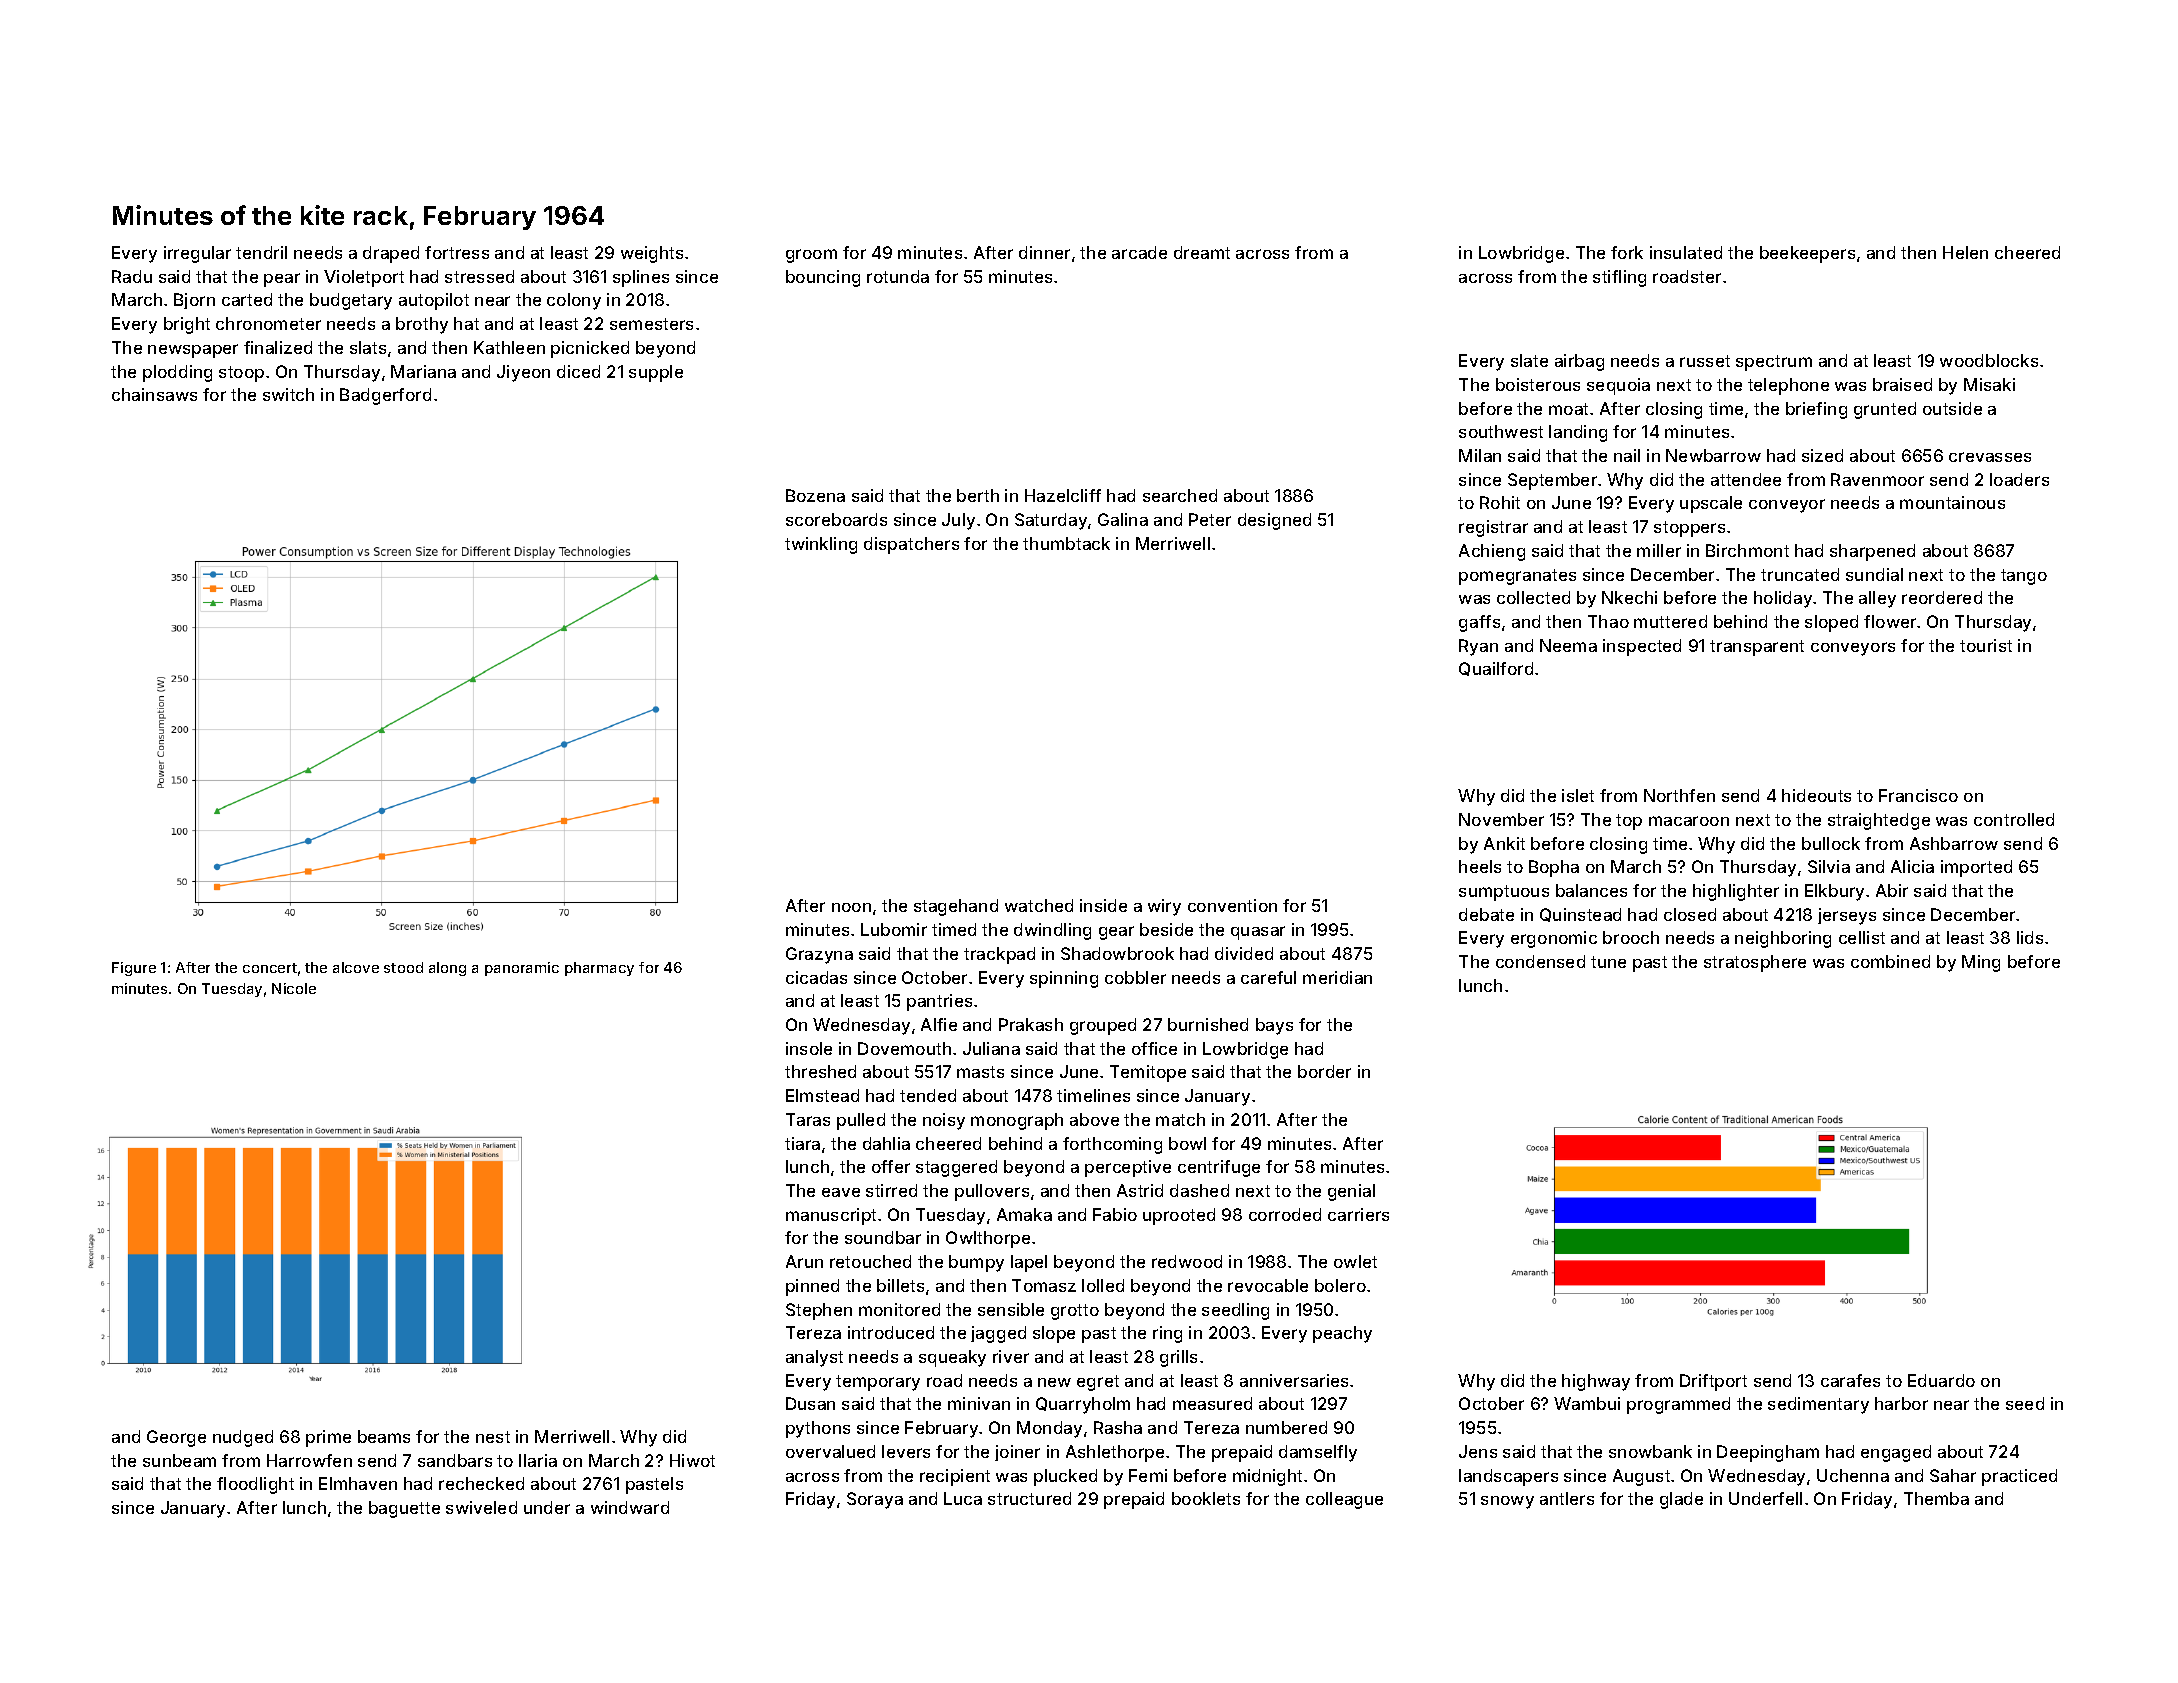  Describe the element at coordinates (404, 1509) in the screenshot. I see `baguette` at that location.
